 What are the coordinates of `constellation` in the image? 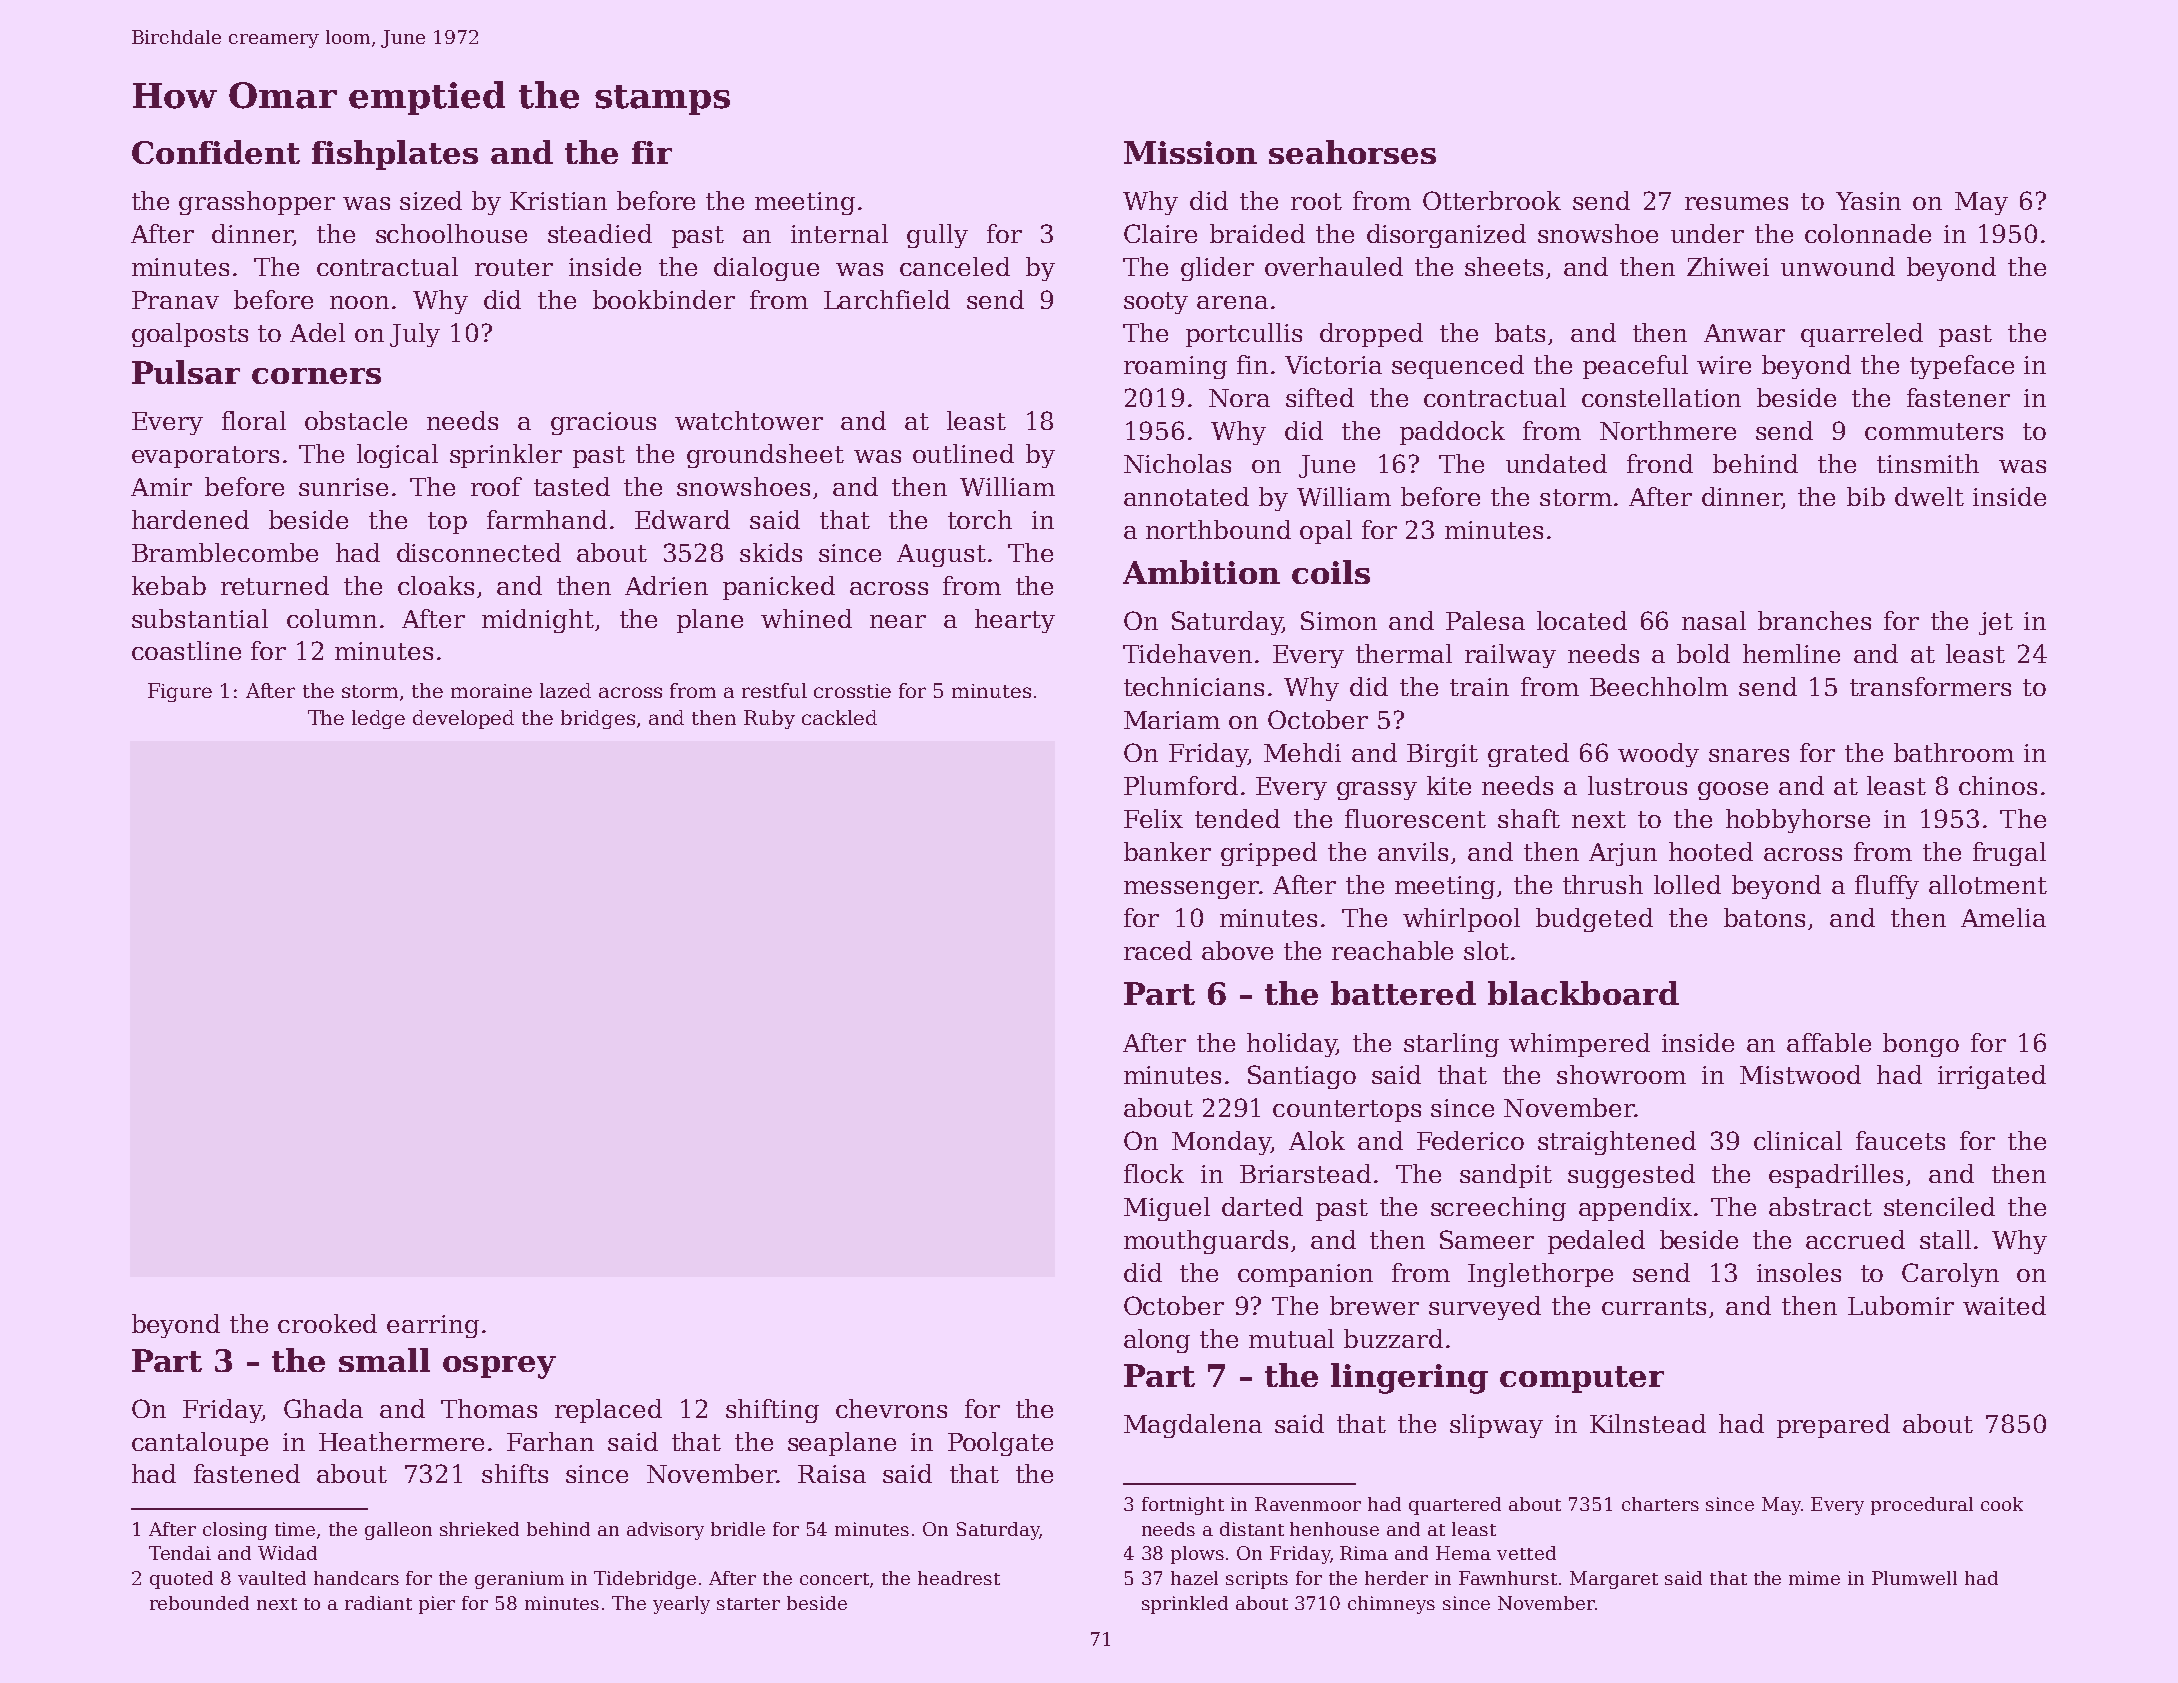 It's located at (1661, 397).
